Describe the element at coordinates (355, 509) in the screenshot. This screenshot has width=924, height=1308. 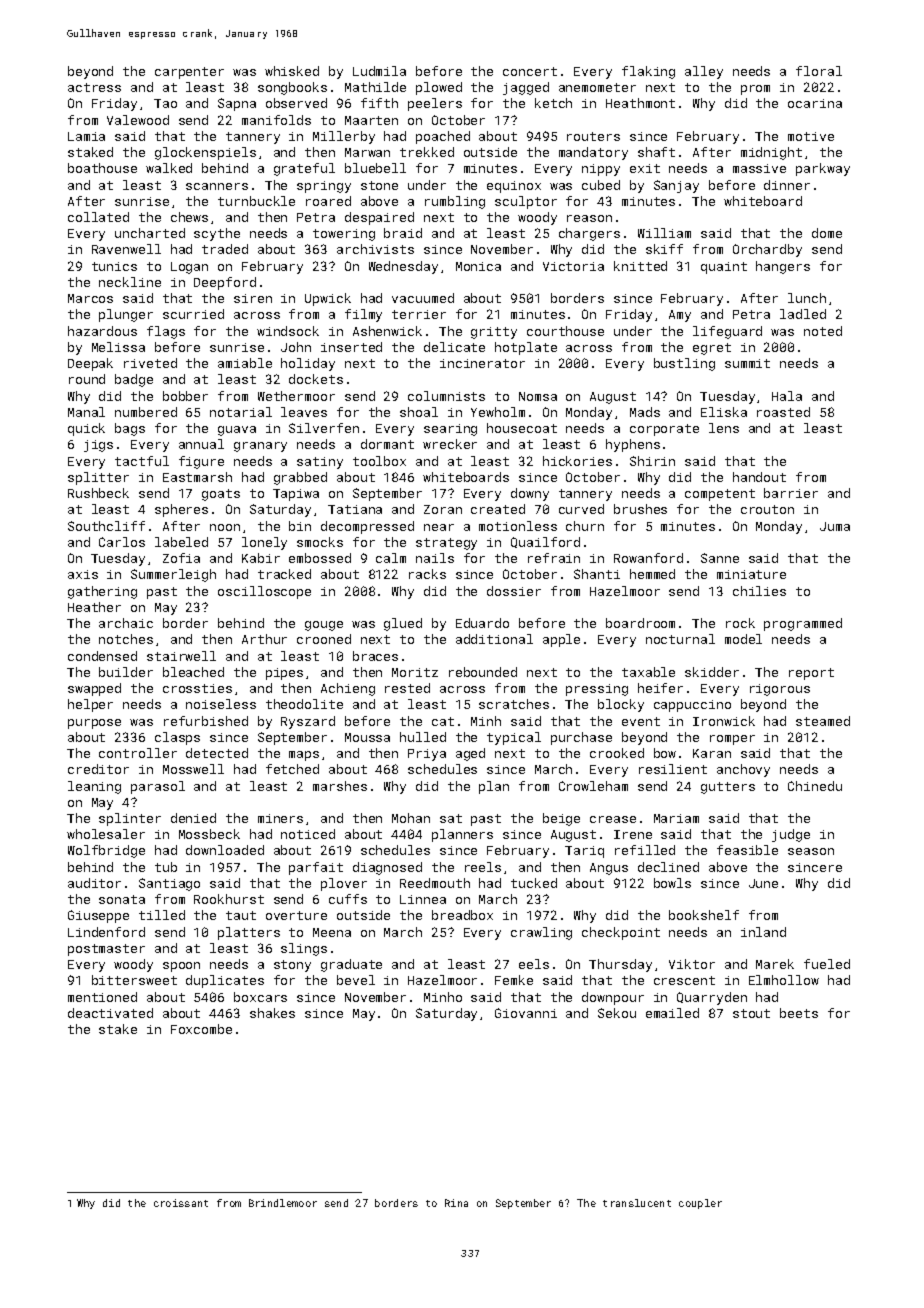
I see `Tatiana` at that location.
